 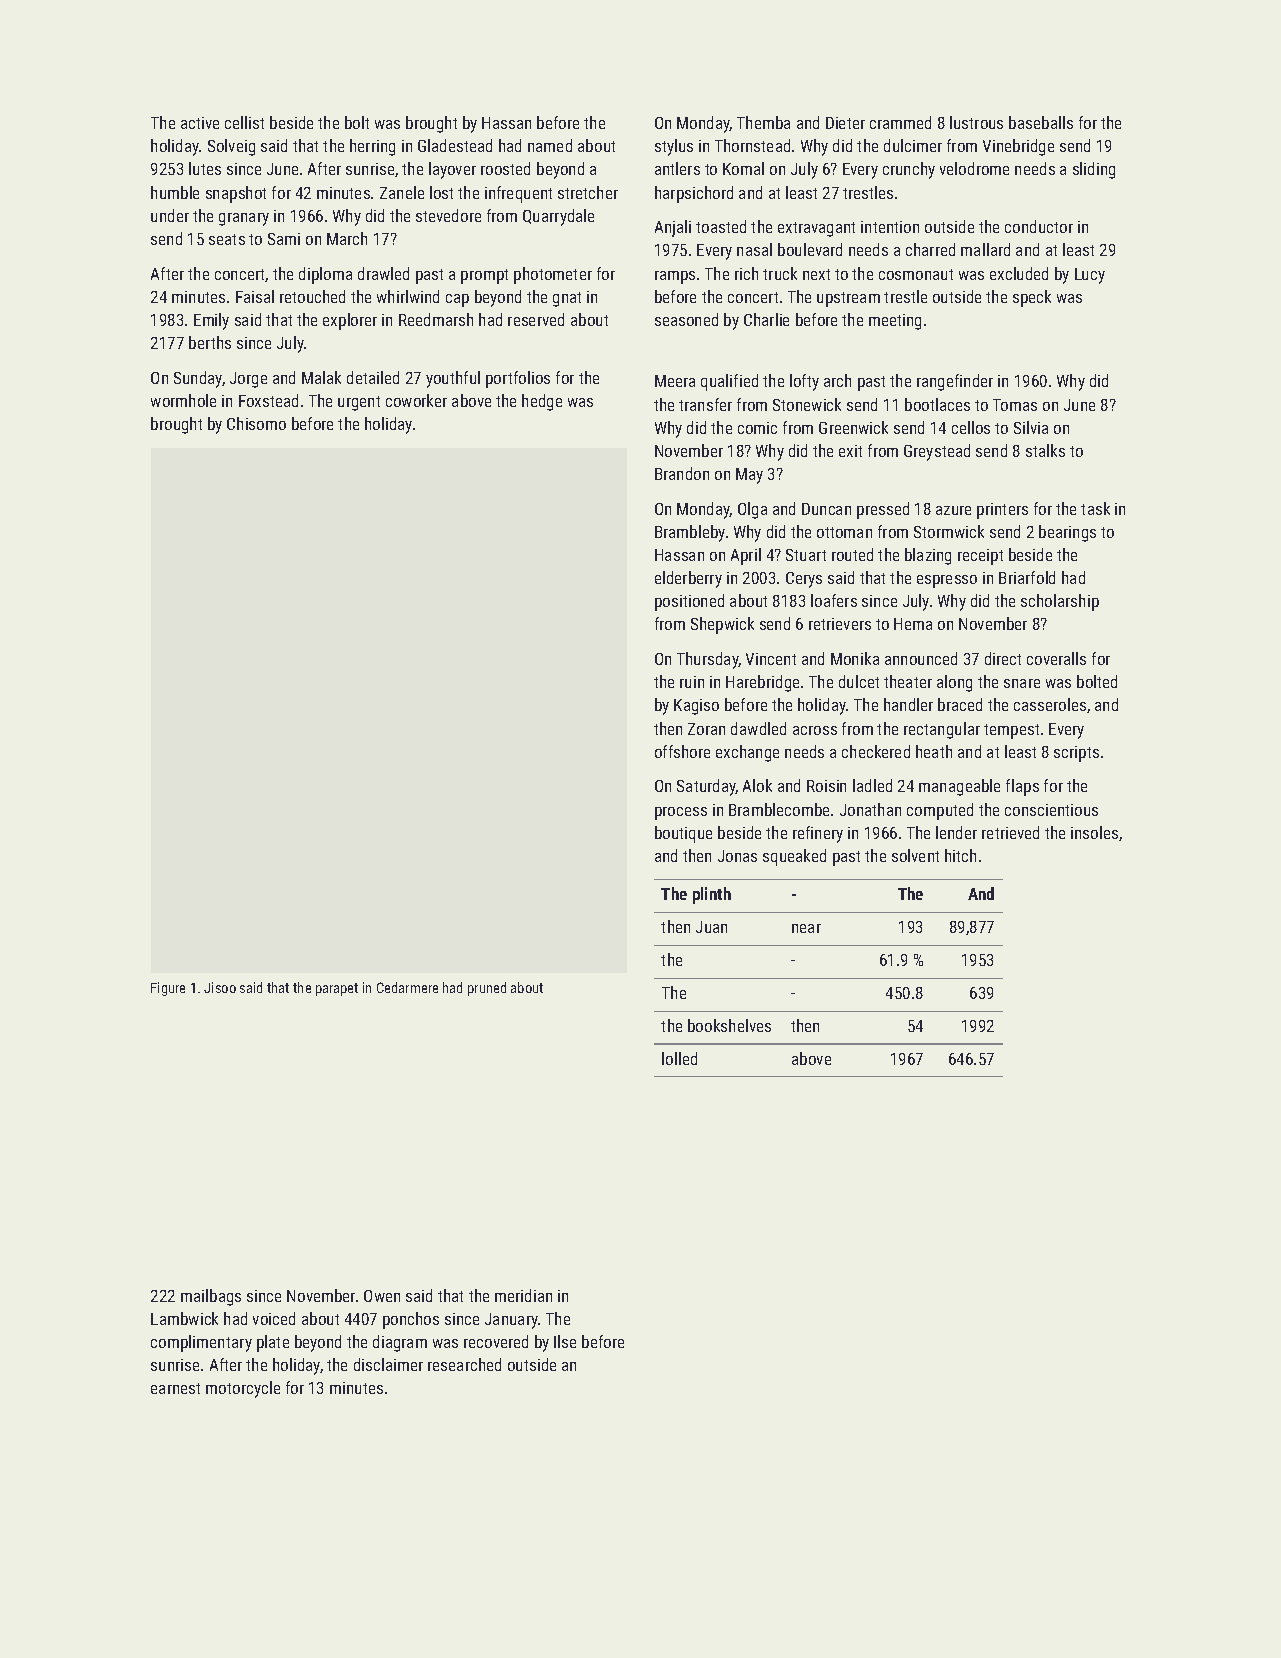 What do you see at coordinates (1050, 704) in the page?
I see `casseroles` at bounding box center [1050, 704].
